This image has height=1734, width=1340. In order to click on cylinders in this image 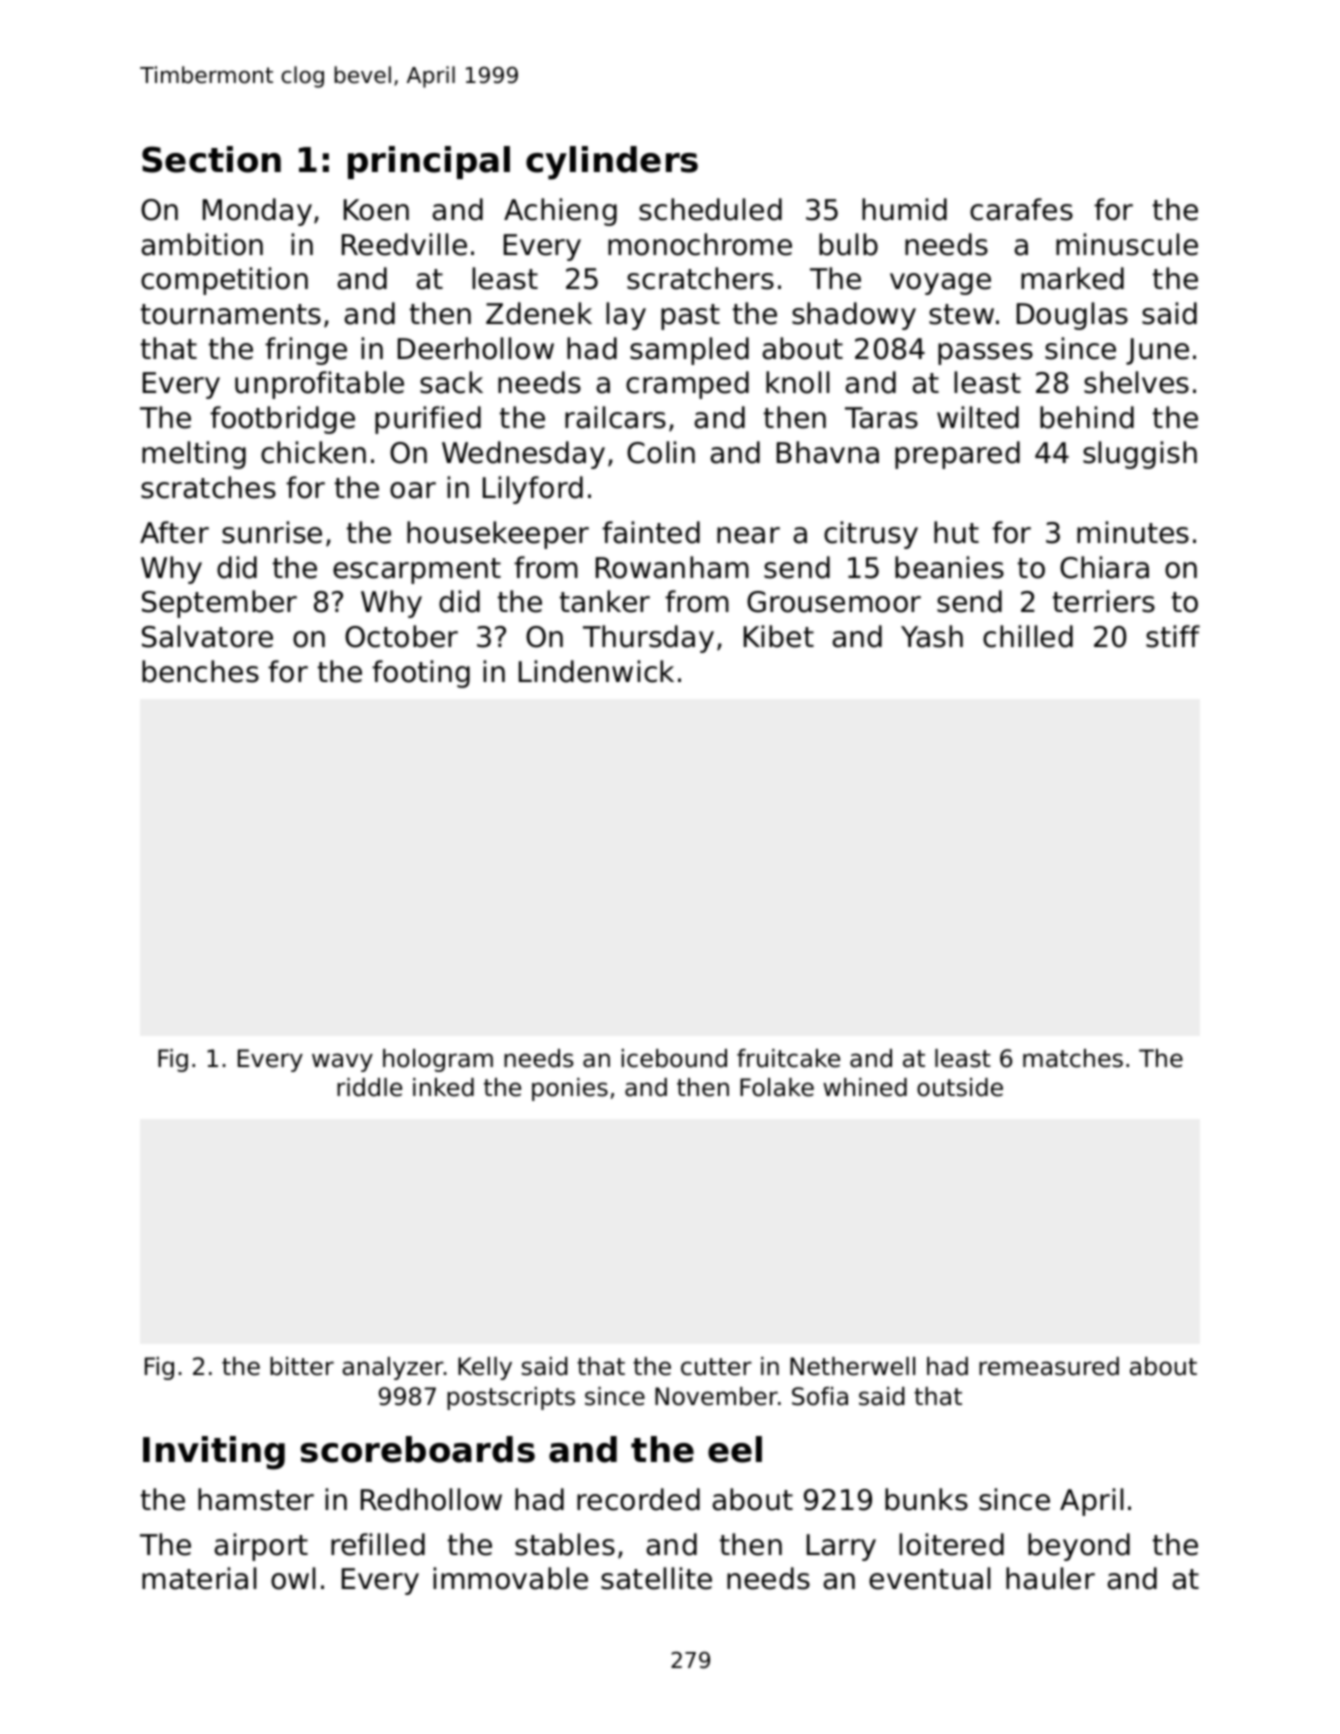, I will do `click(612, 163)`.
